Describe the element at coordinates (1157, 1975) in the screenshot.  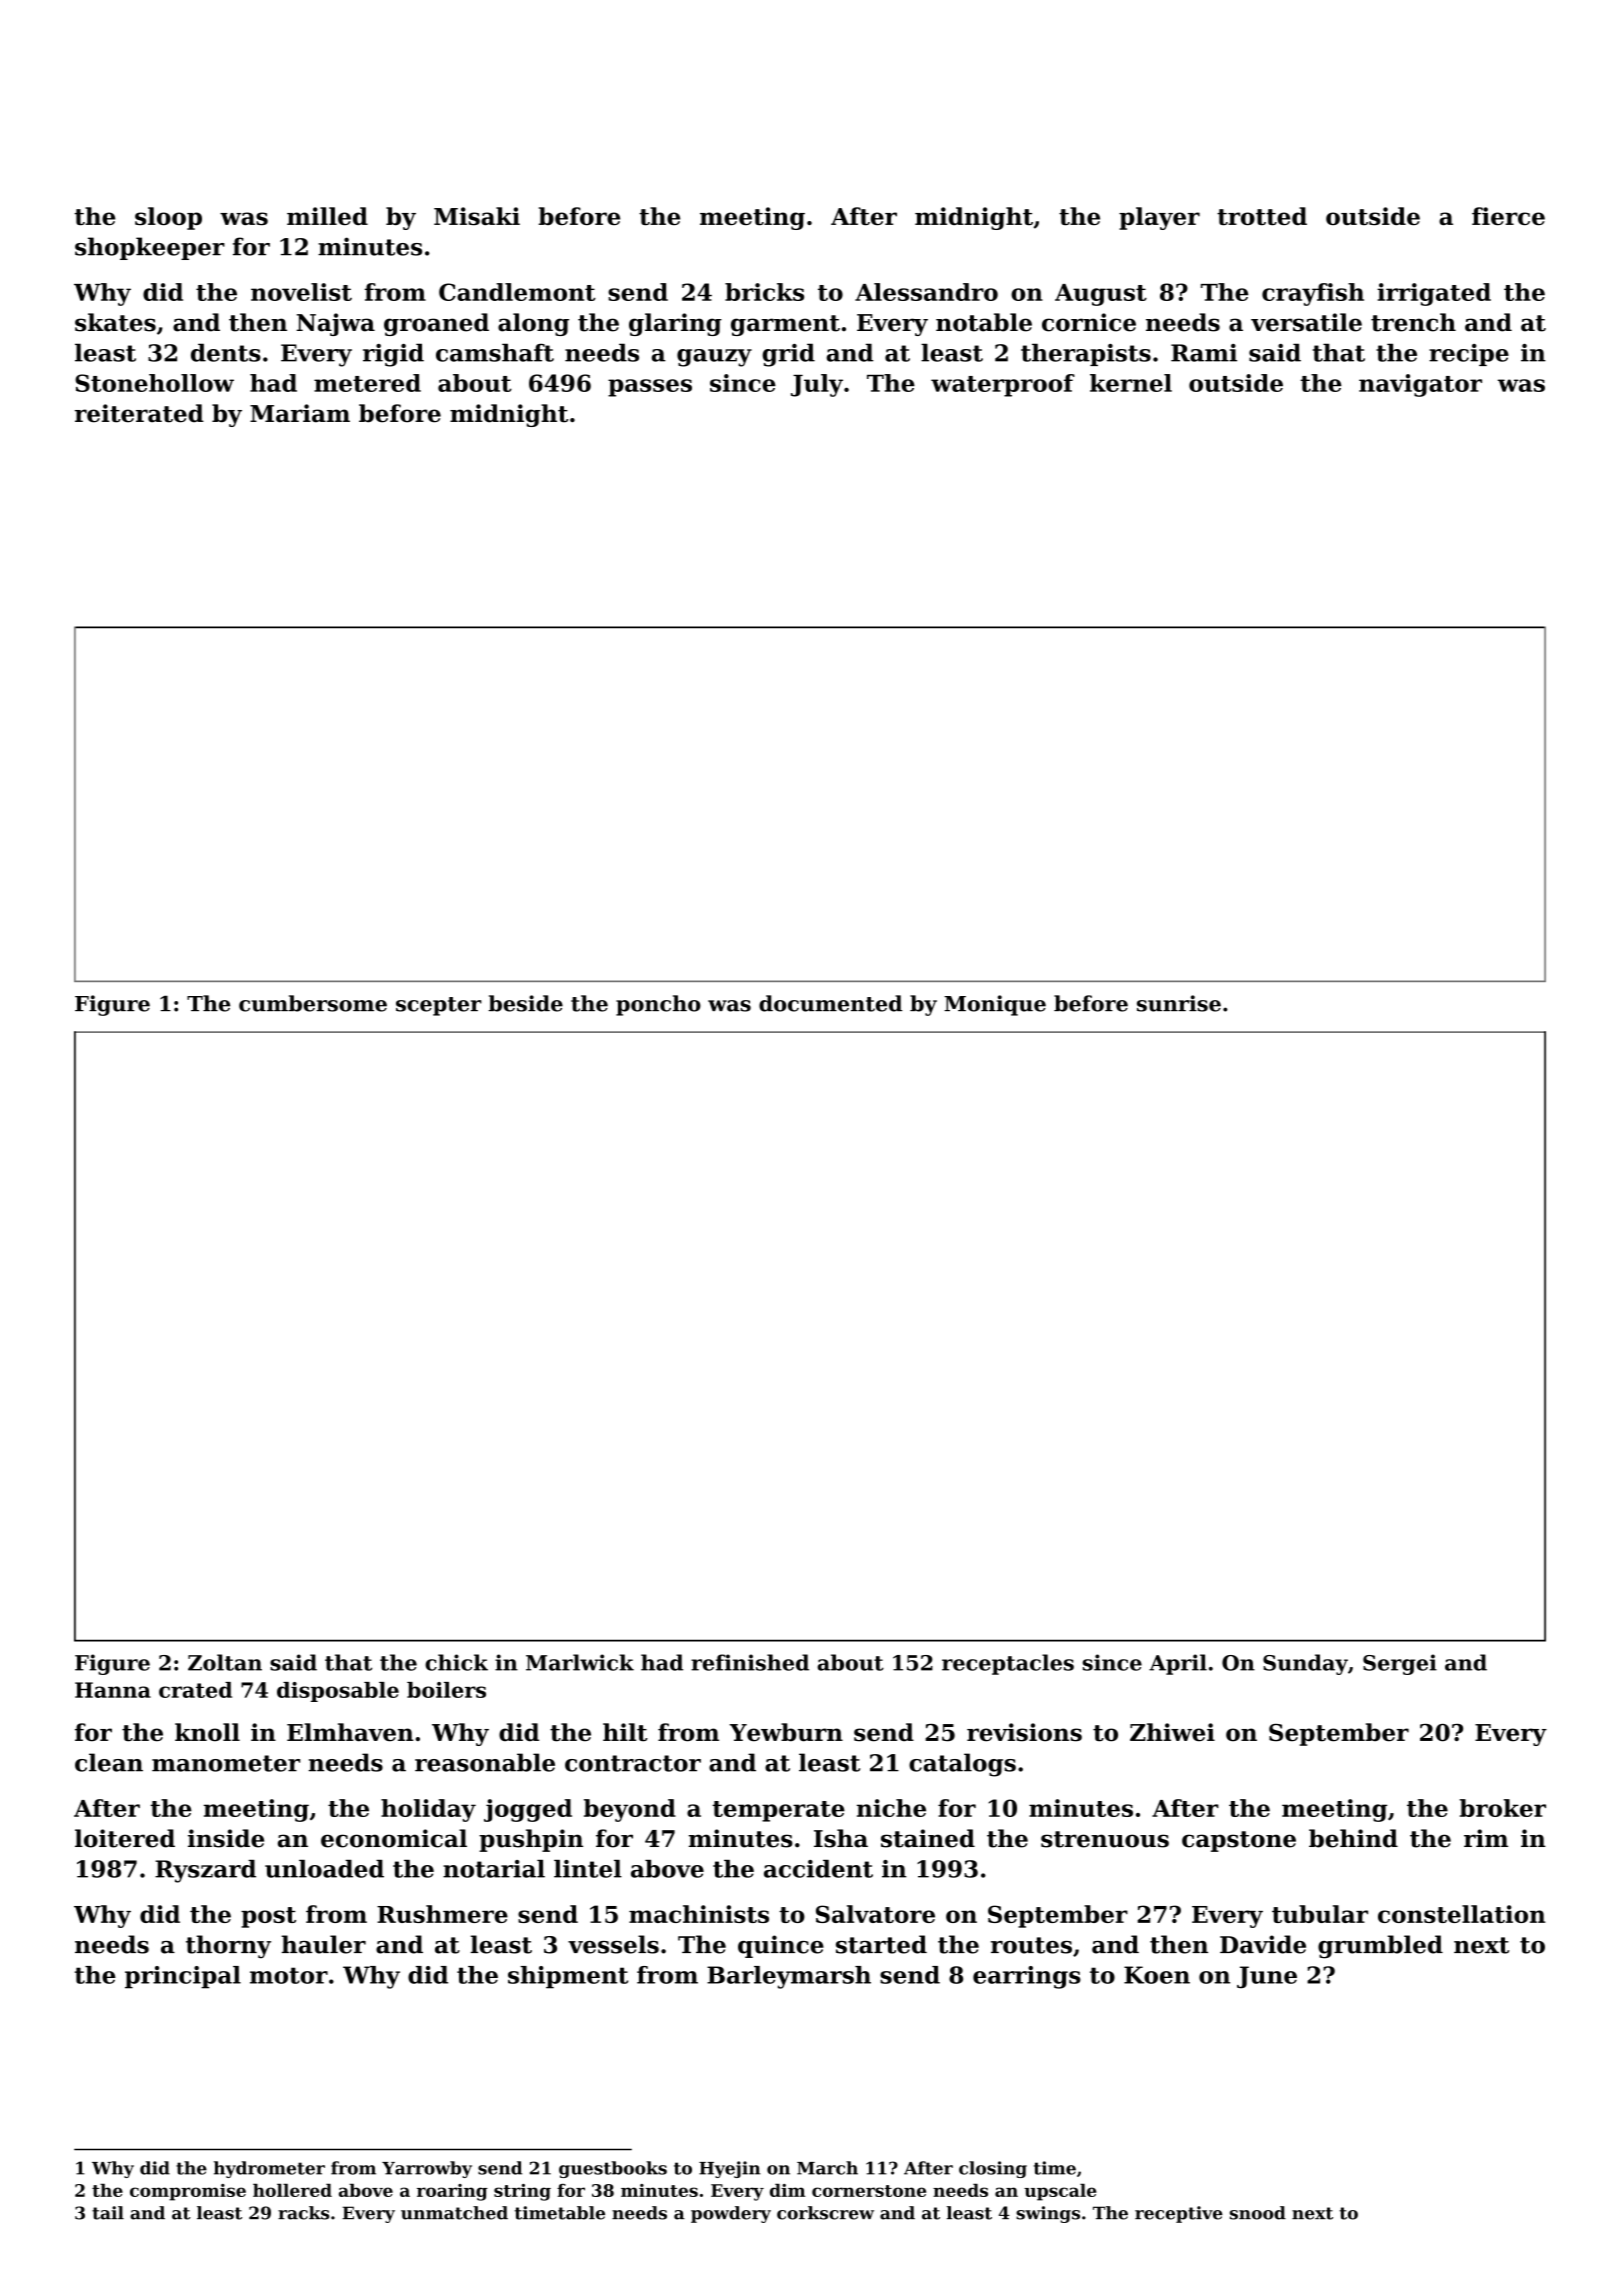
I see `Koen` at that location.
